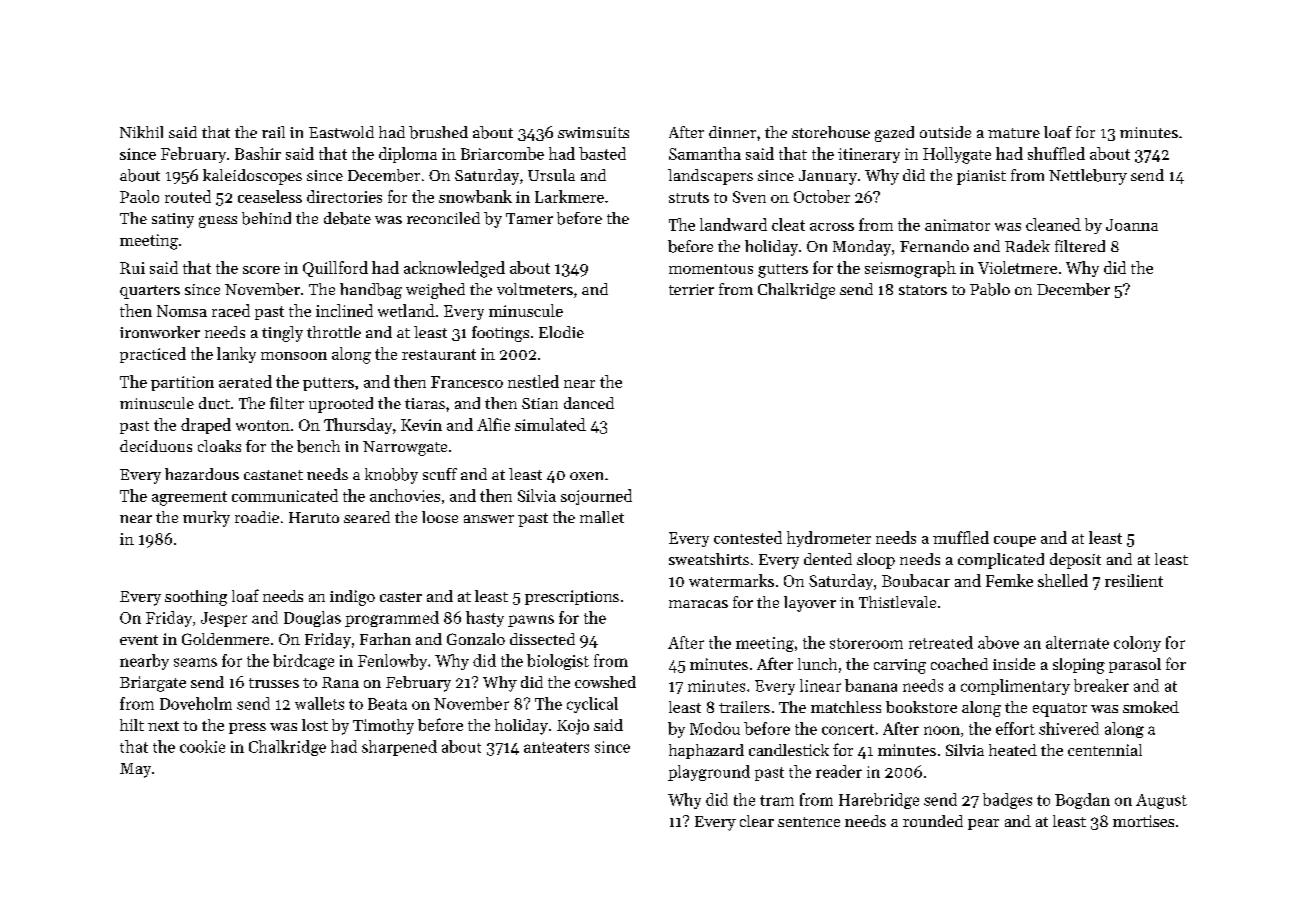 This document has width=1308, height=924. What do you see at coordinates (1105, 750) in the document?
I see `centennial` at bounding box center [1105, 750].
